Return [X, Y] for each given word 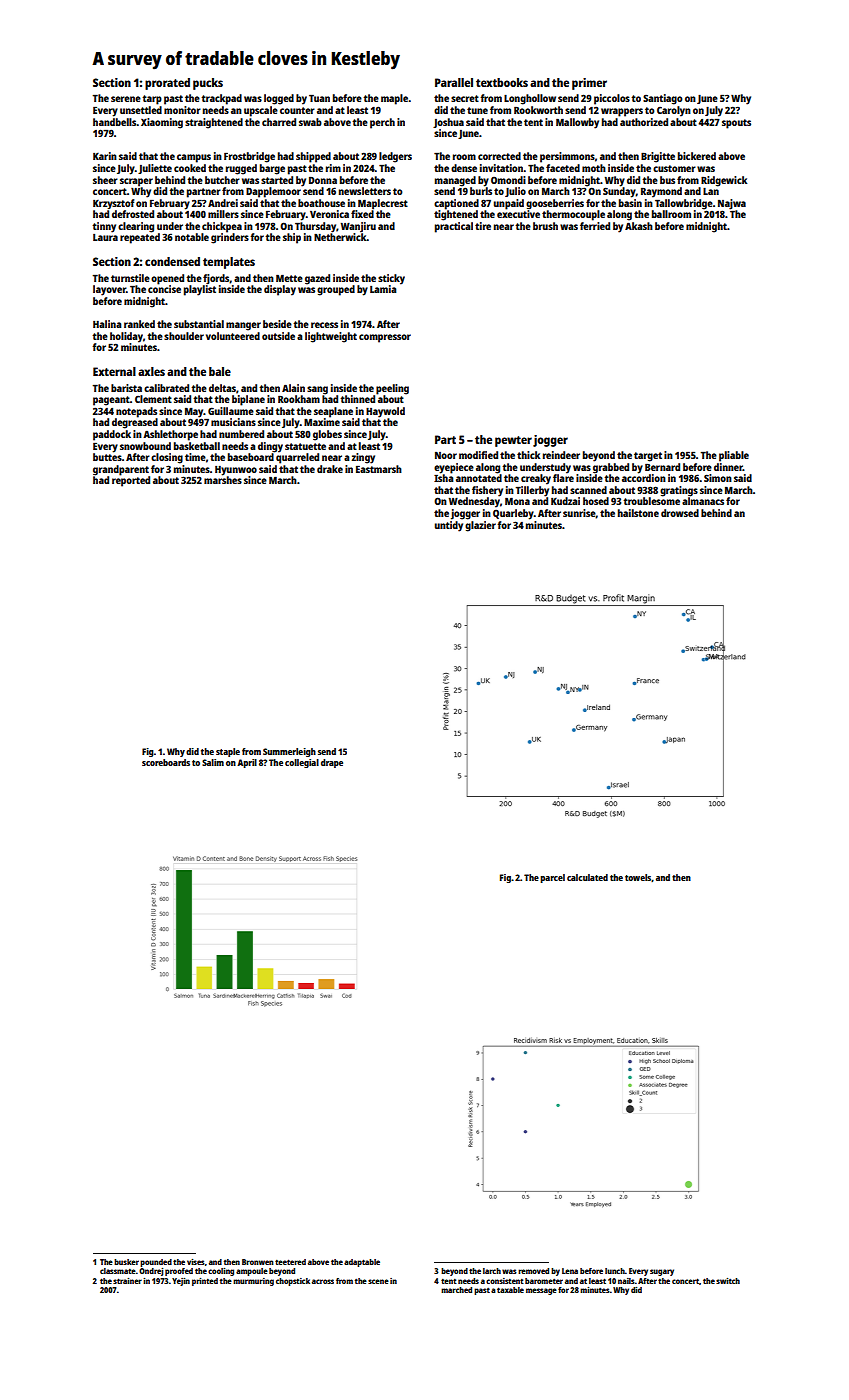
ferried [595, 226]
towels [638, 877]
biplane [248, 400]
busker [126, 1262]
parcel [552, 878]
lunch [615, 1271]
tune [477, 110]
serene [126, 99]
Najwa [732, 204]
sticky [391, 279]
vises [196, 1262]
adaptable [362, 1263]
